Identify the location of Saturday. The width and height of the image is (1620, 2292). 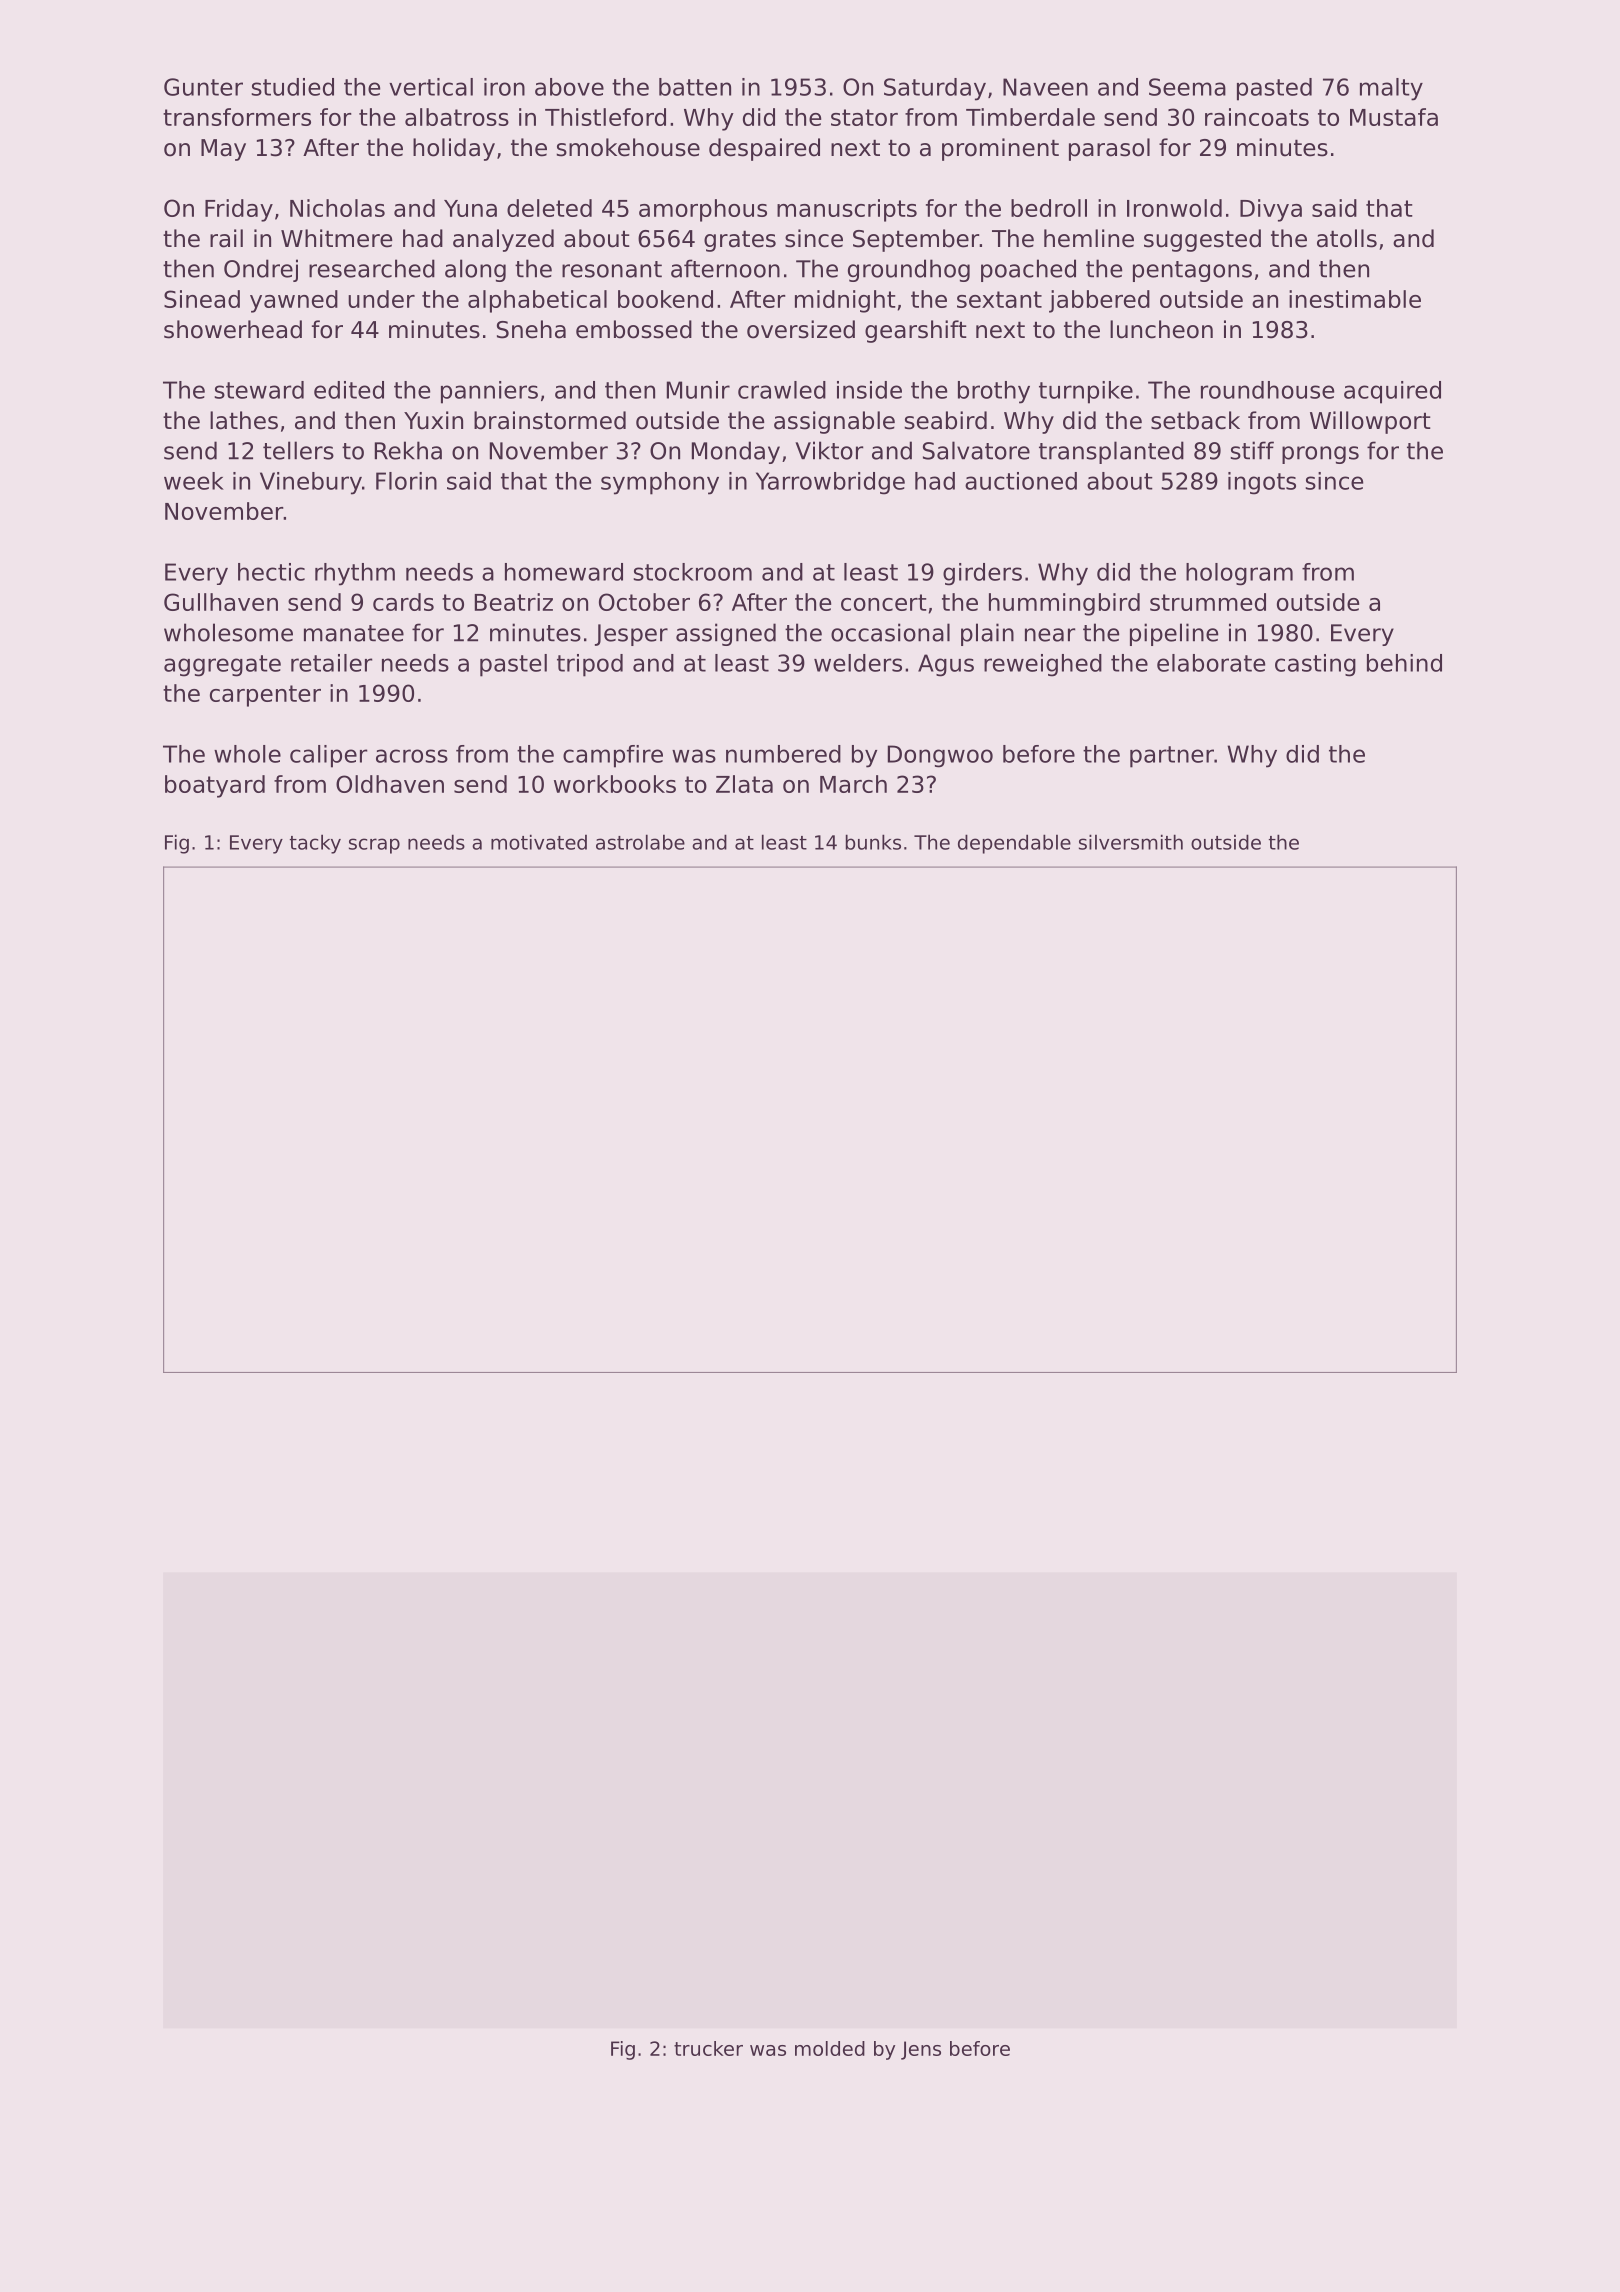
(935, 89).
